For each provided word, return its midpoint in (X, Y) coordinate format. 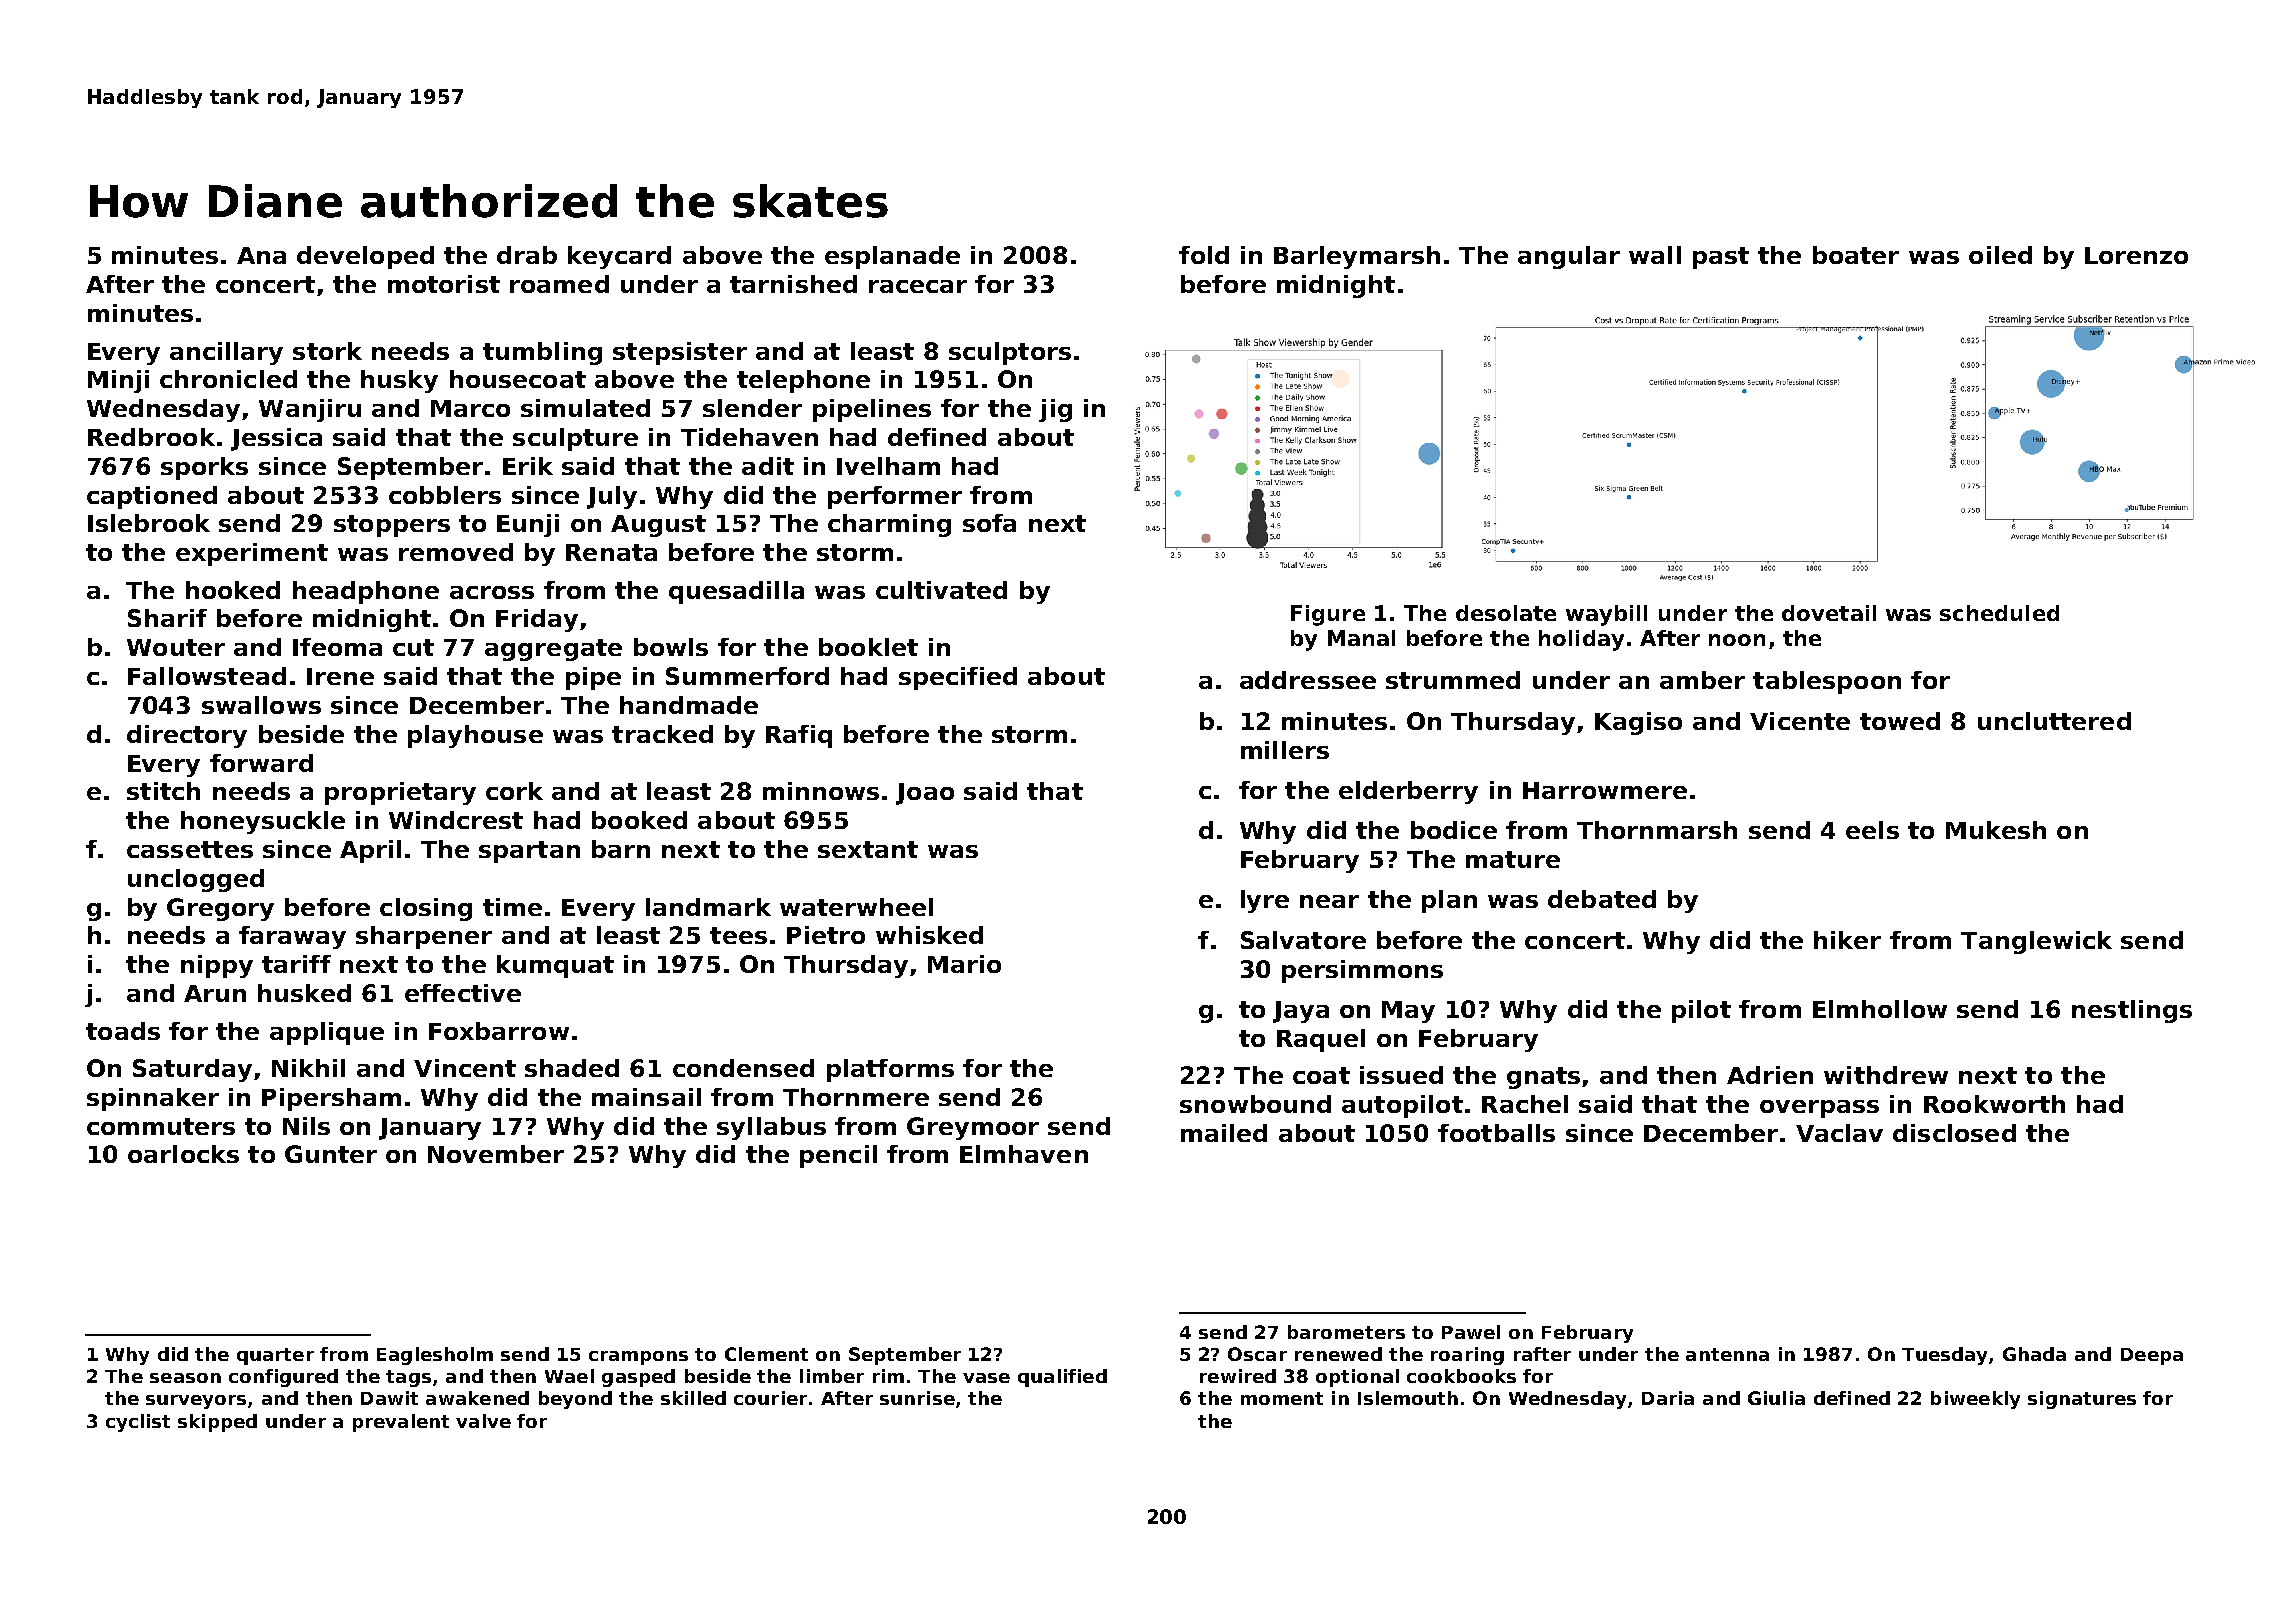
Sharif (167, 618)
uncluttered (2054, 721)
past (1721, 258)
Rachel (1525, 1104)
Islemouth (1408, 1398)
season (185, 1378)
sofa (989, 523)
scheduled (1999, 613)
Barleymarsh (1357, 257)
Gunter (331, 1154)
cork (514, 791)
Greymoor (973, 1128)
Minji (118, 381)
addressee (1308, 680)
